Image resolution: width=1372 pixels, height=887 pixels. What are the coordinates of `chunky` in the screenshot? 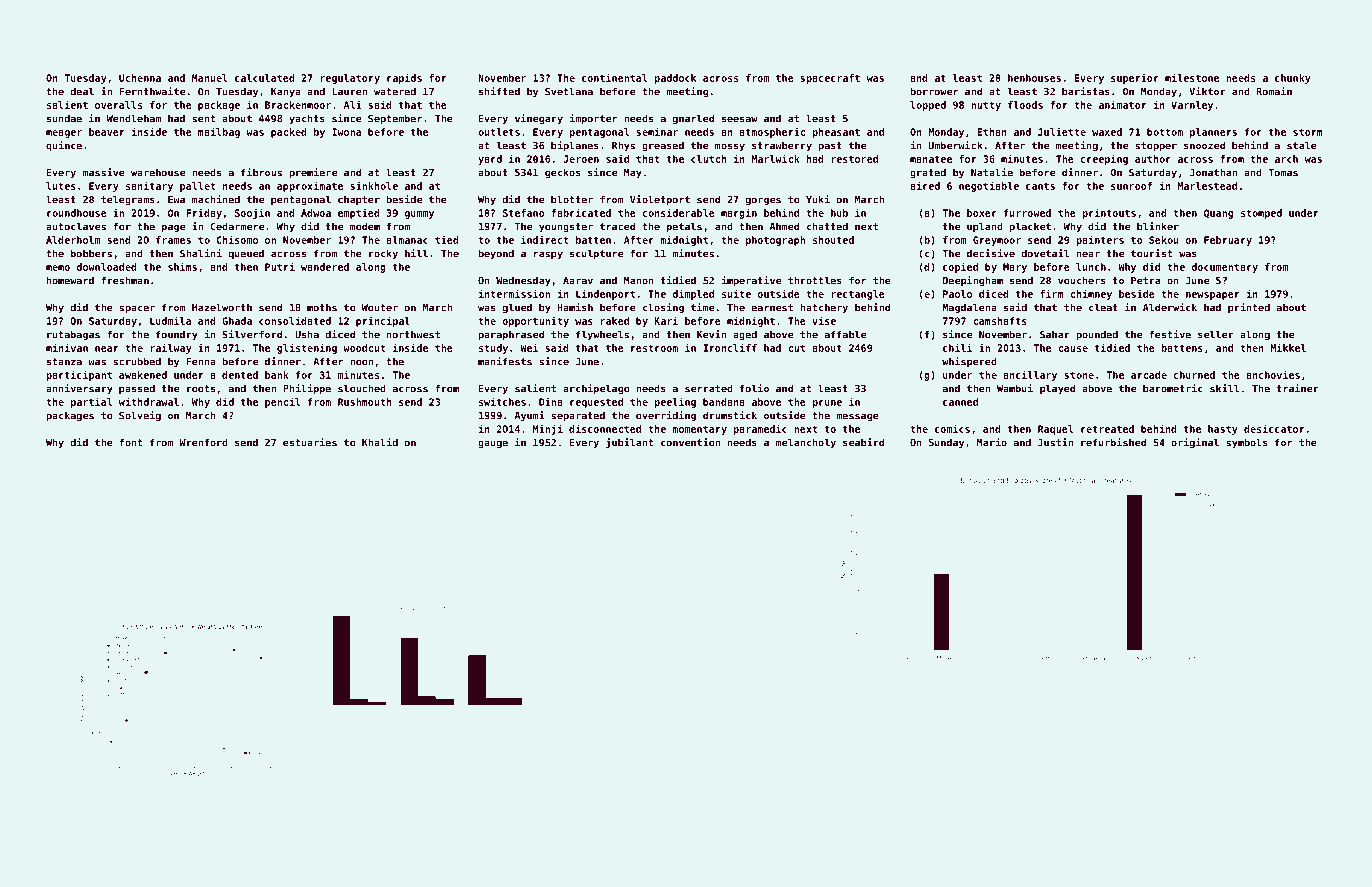 It's located at (1293, 79).
